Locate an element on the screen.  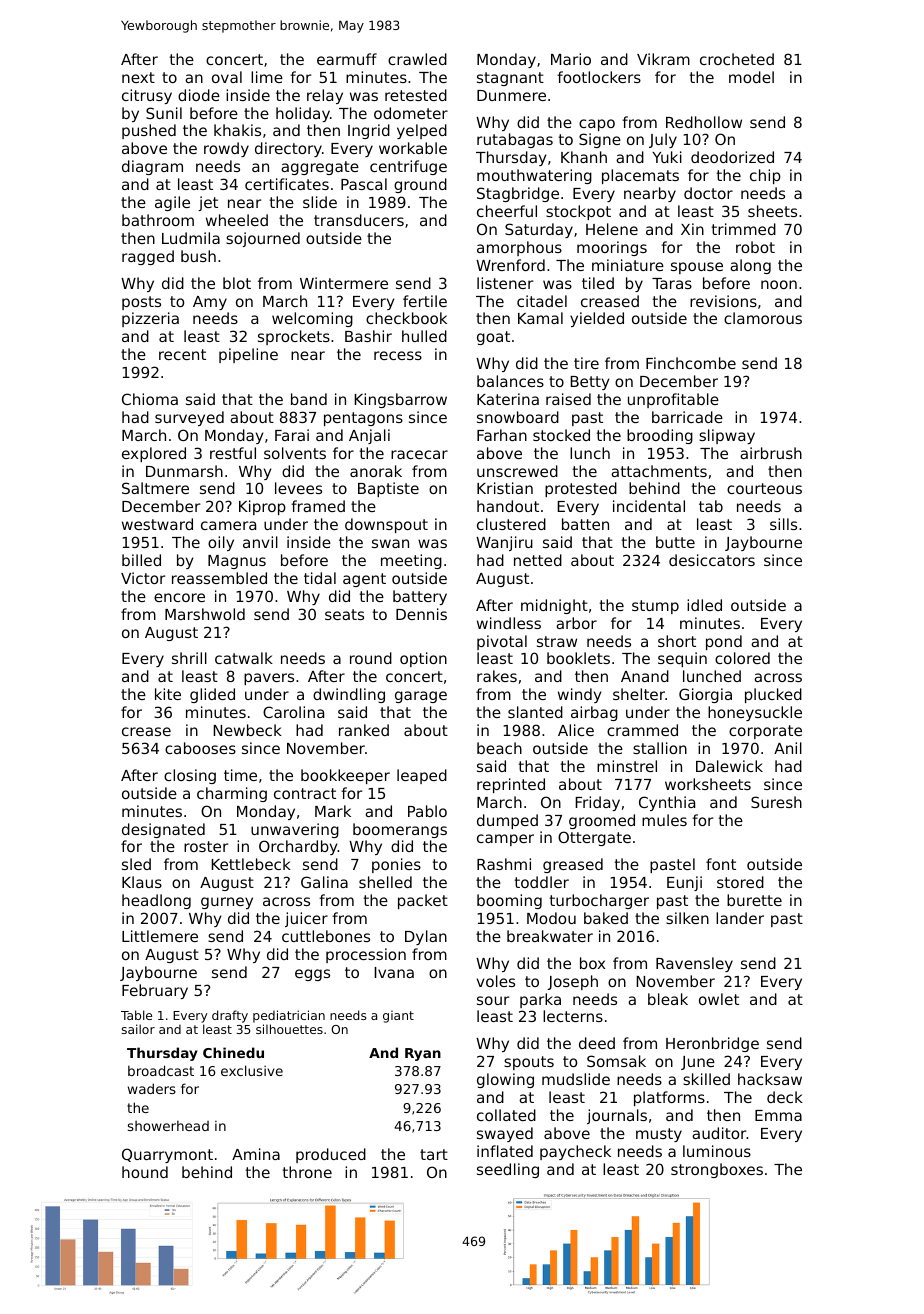
Anand is located at coordinates (645, 676).
